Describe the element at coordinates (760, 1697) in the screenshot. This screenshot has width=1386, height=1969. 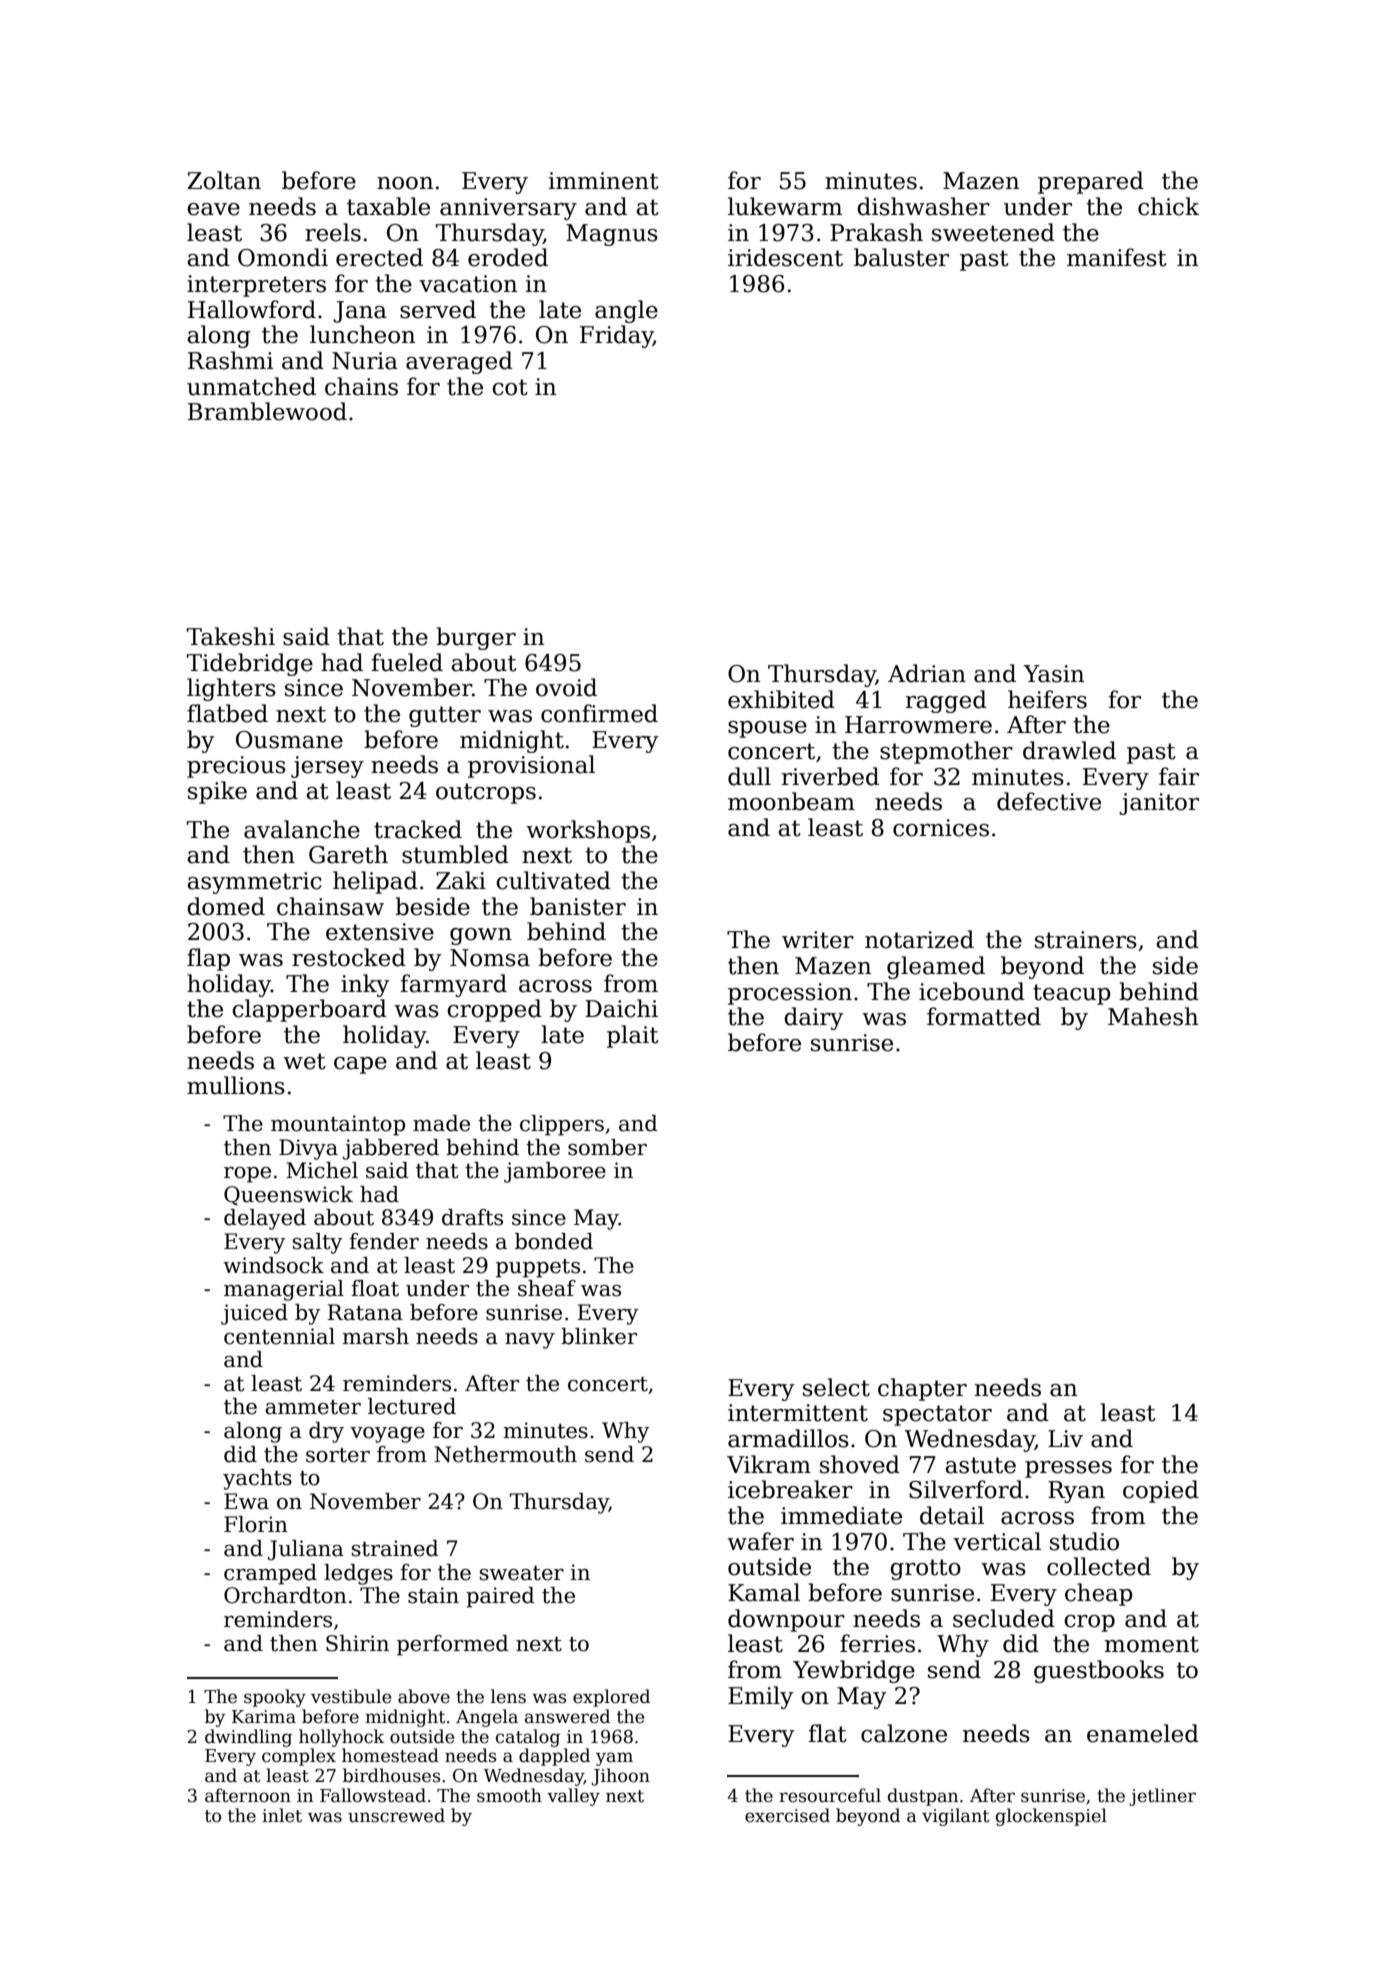
I see `Emily` at that location.
